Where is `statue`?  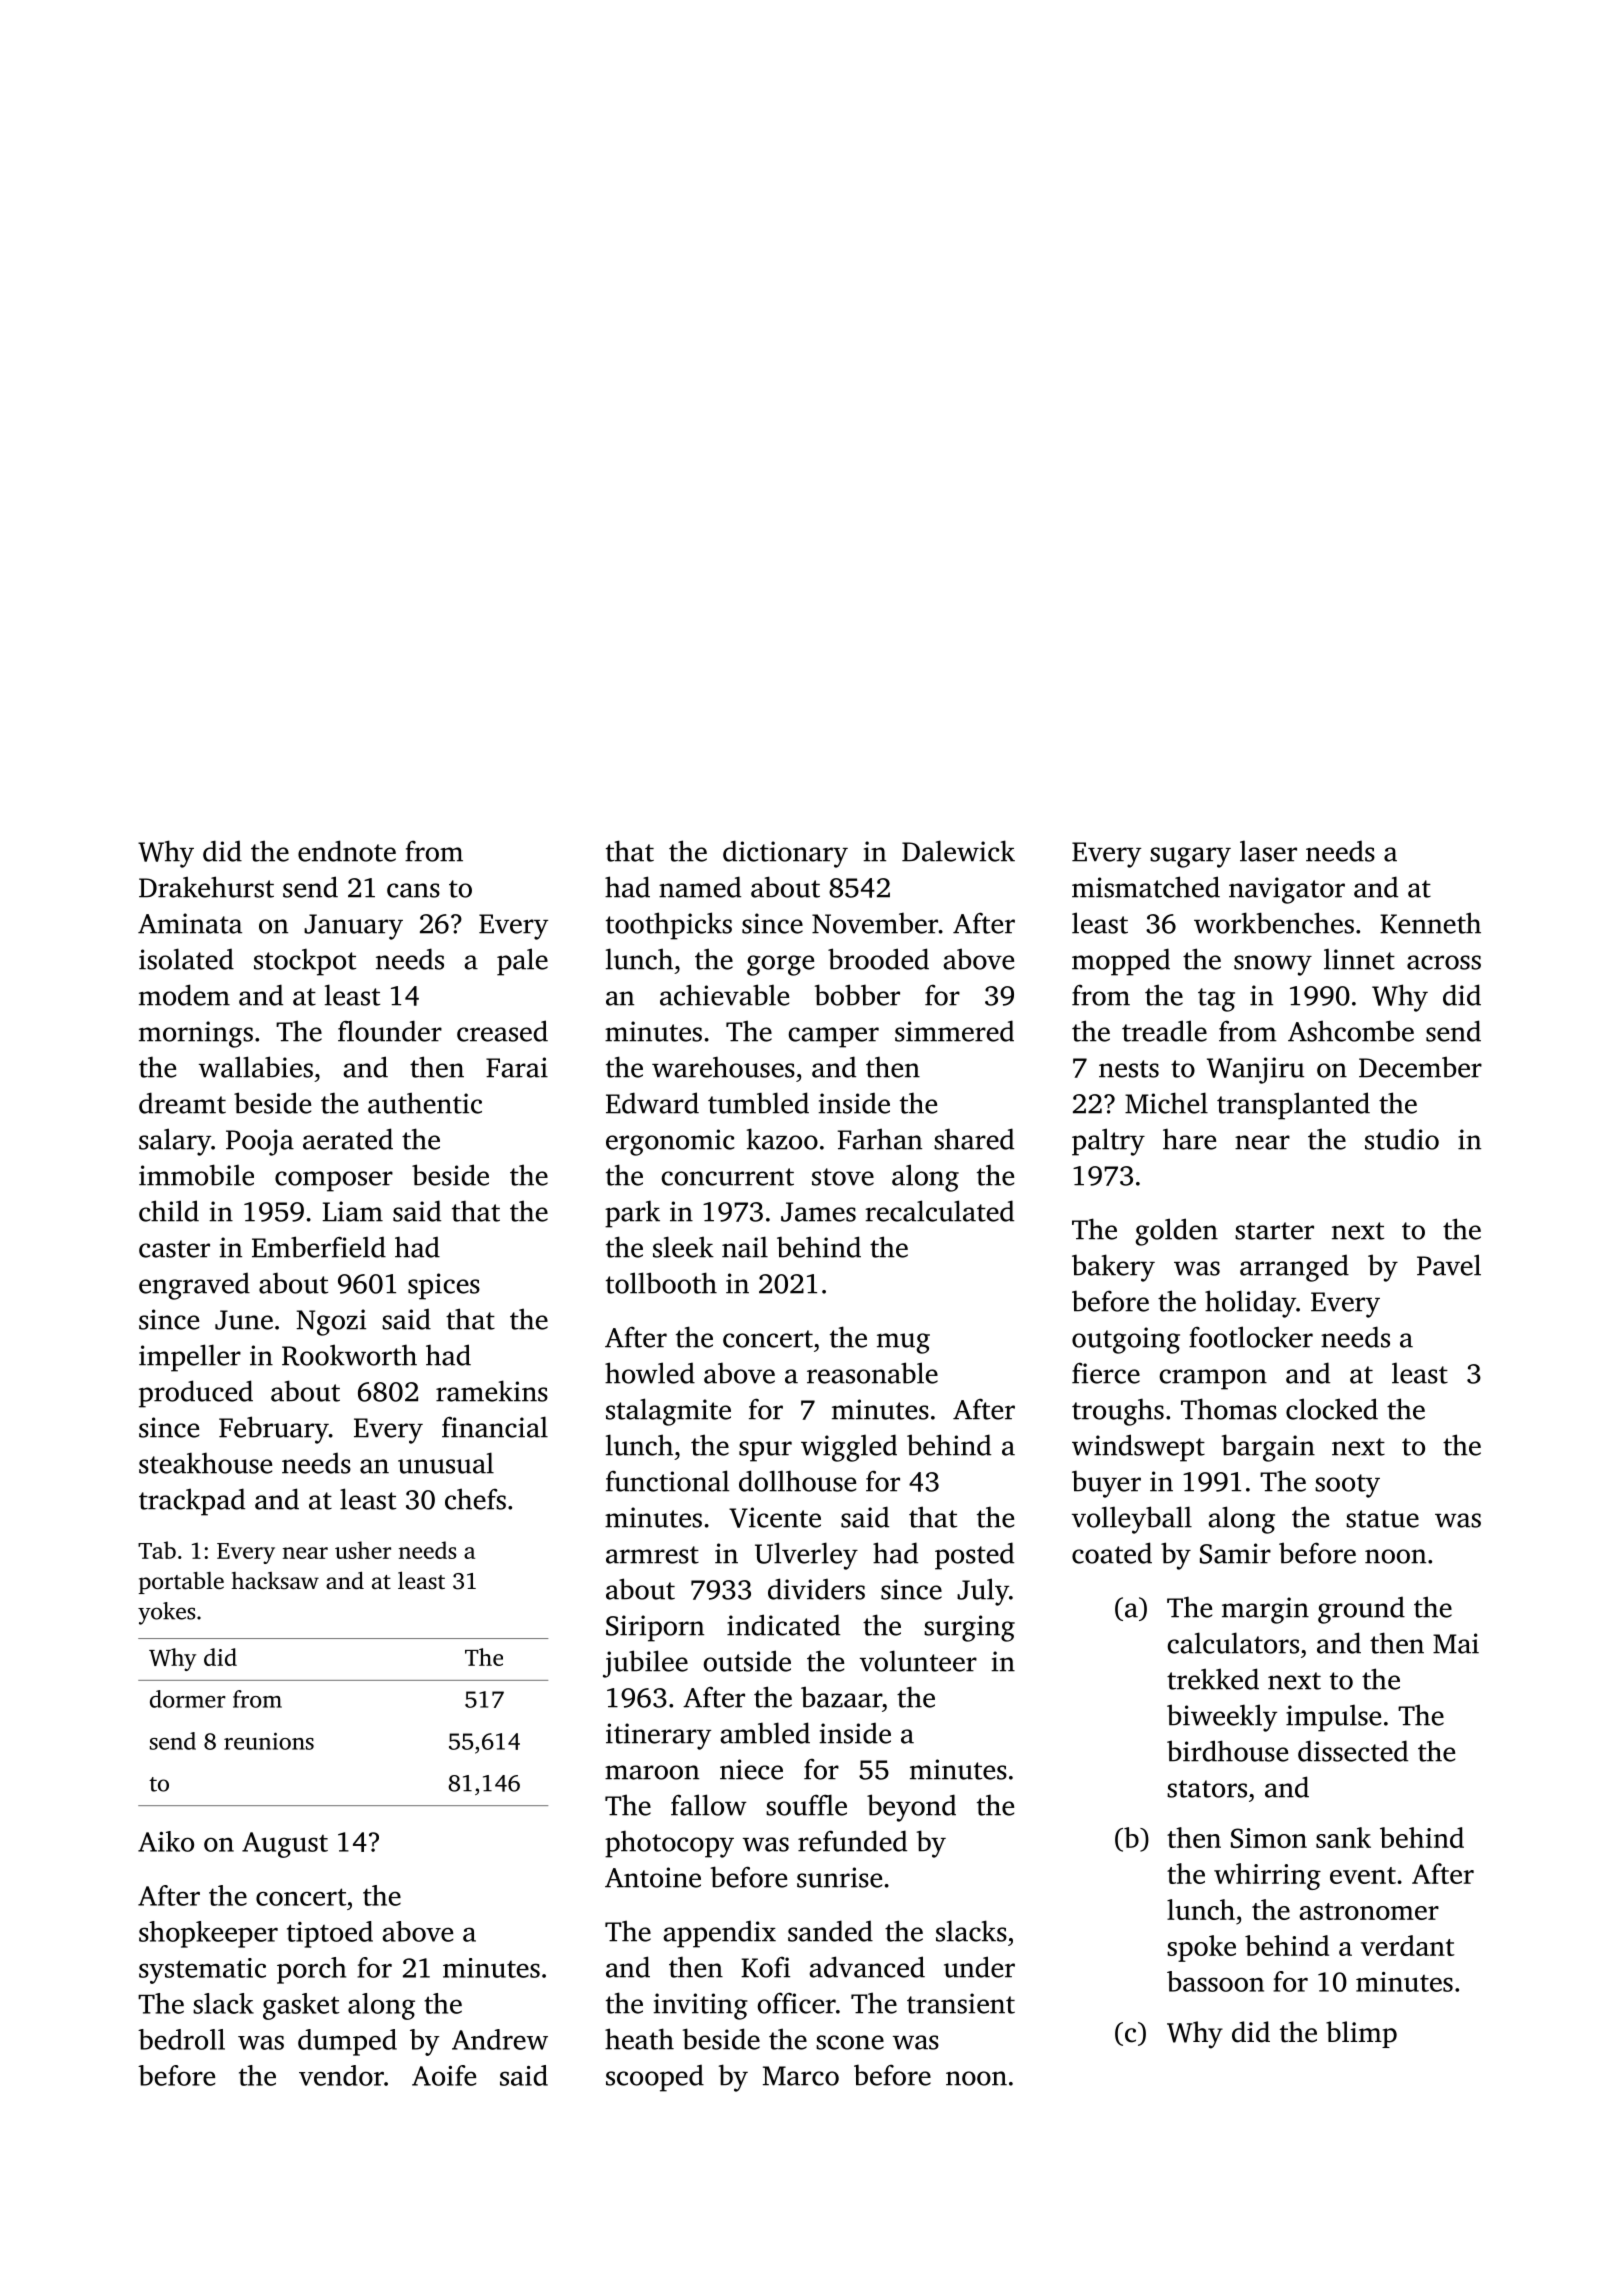 statue is located at coordinates (1382, 1519).
